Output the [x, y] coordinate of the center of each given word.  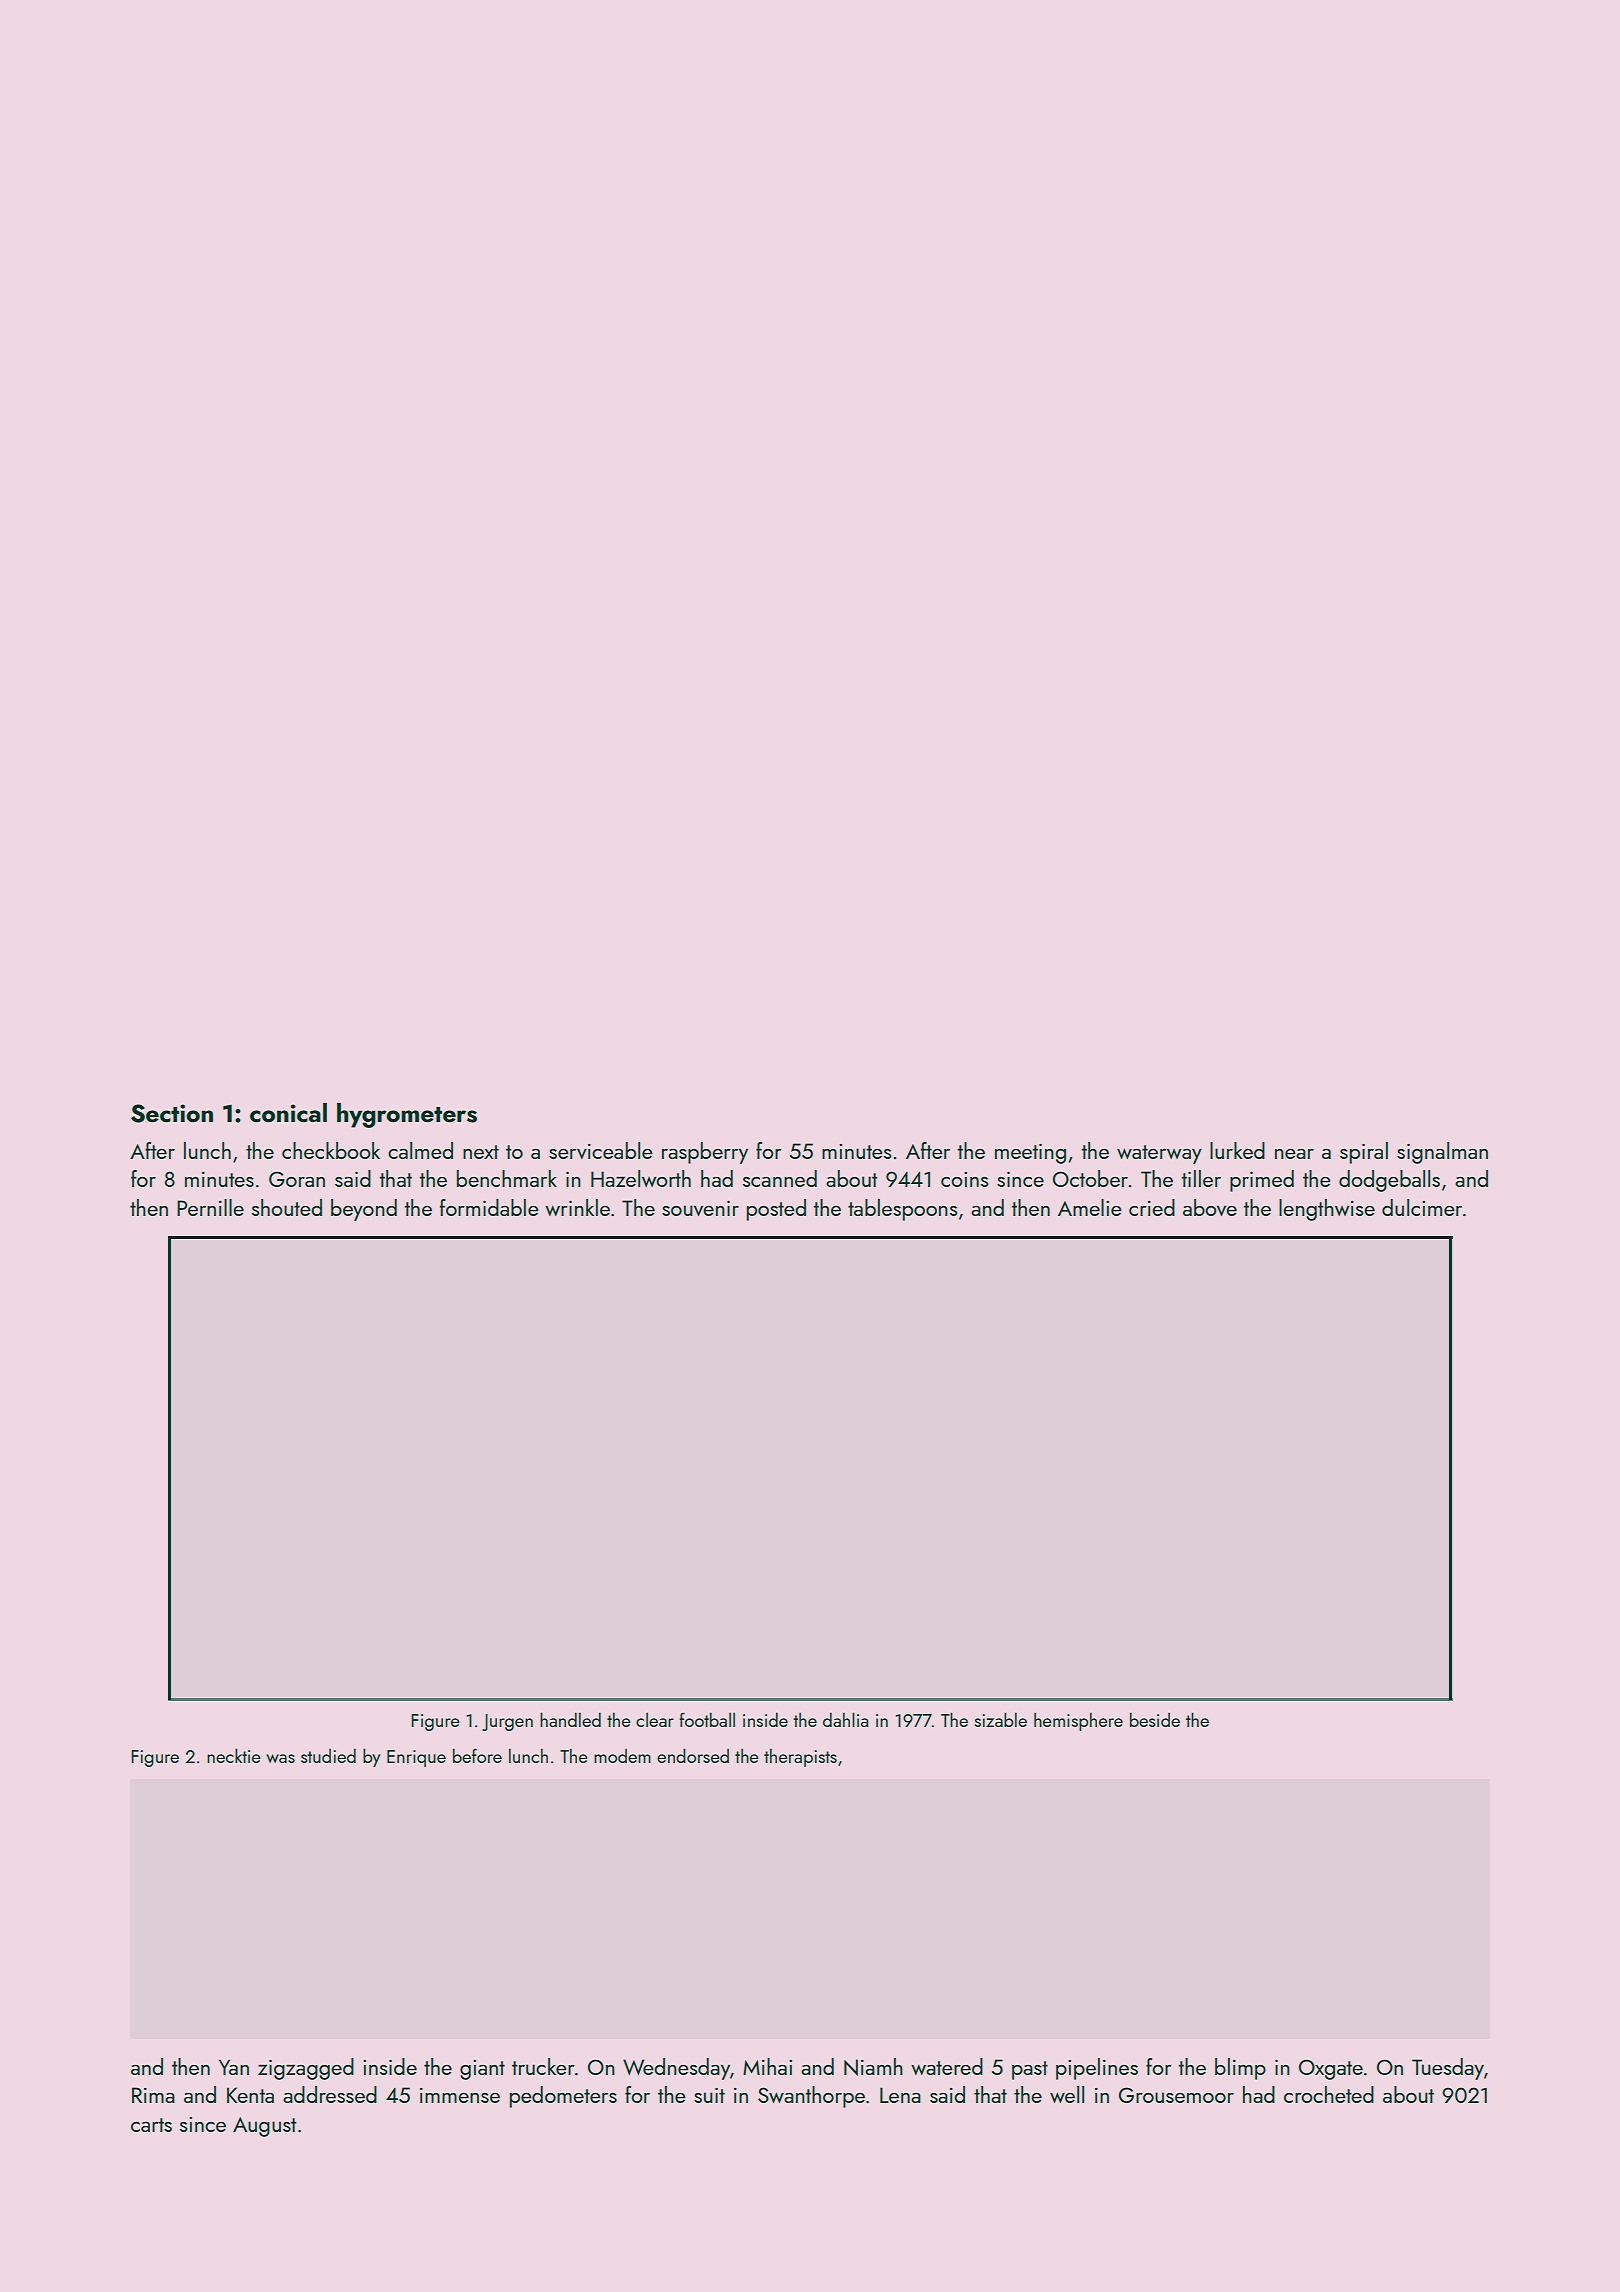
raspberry [705, 1153]
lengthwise [1327, 1210]
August [265, 2127]
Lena [900, 2095]
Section [172, 1113]
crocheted [1329, 2094]
